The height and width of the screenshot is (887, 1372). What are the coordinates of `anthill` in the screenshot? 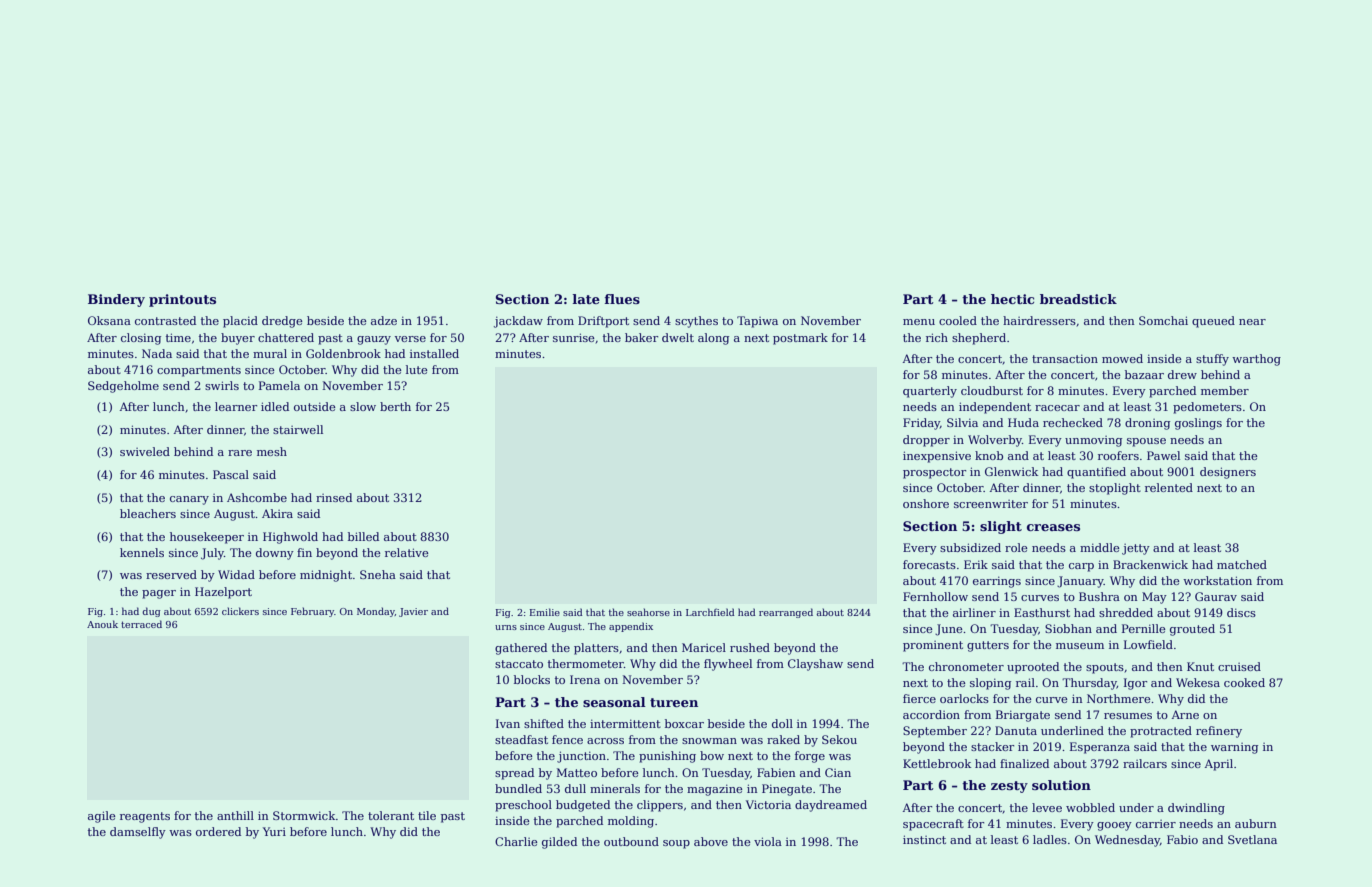 It's located at (235, 815).
